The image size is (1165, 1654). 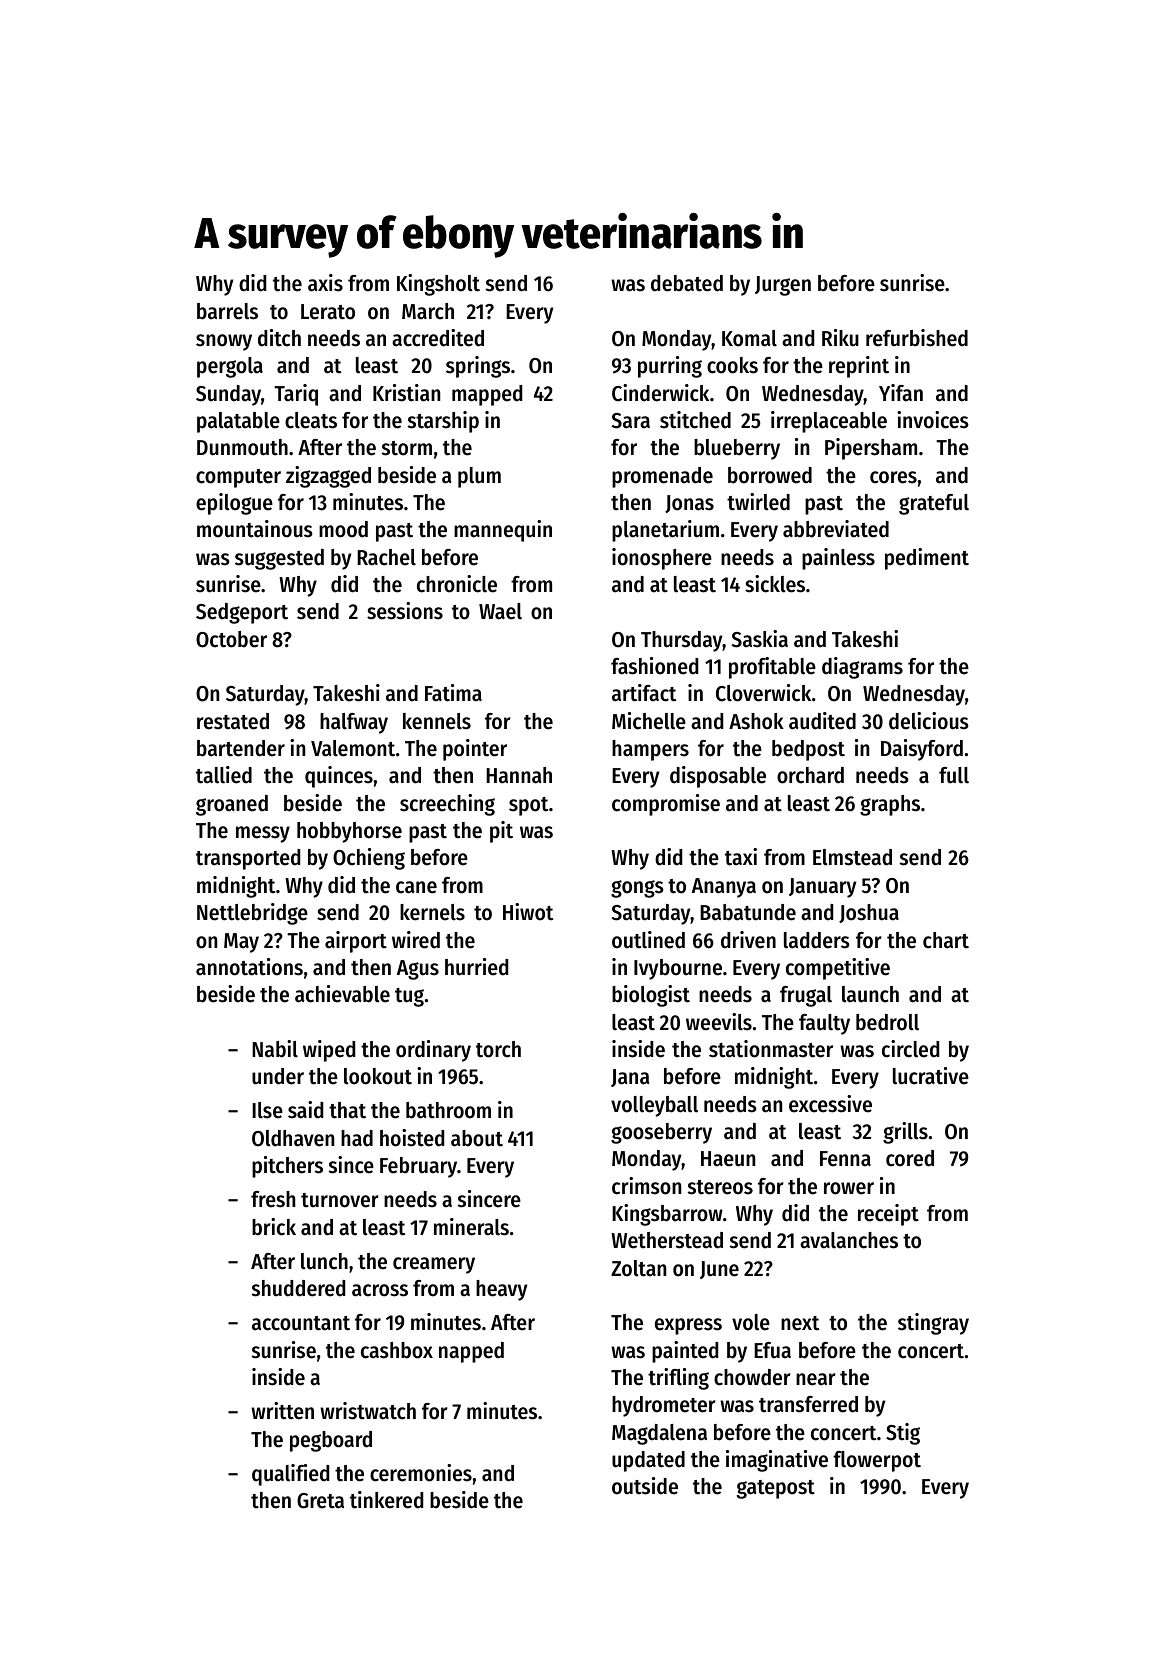 I want to click on Fenna, so click(x=845, y=1159).
